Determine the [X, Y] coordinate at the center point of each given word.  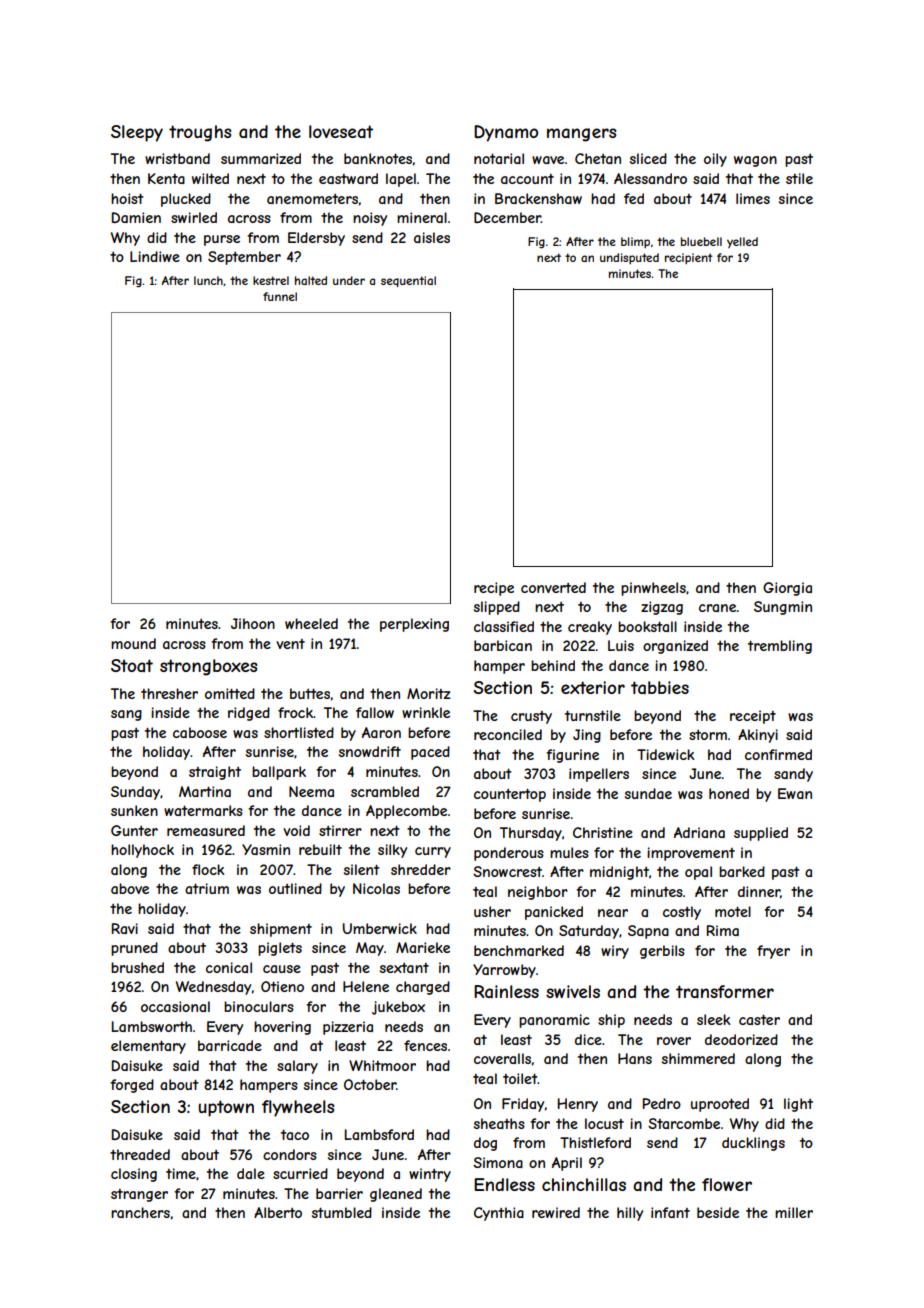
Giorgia [787, 589]
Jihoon [253, 623]
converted [553, 587]
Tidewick [665, 754]
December [507, 217]
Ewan [795, 793]
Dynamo [506, 133]
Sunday [135, 793]
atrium [207, 888]
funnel [280, 296]
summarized [261, 158]
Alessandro [650, 178]
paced [430, 753]
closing [134, 1175]
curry [433, 852]
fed [634, 198]
